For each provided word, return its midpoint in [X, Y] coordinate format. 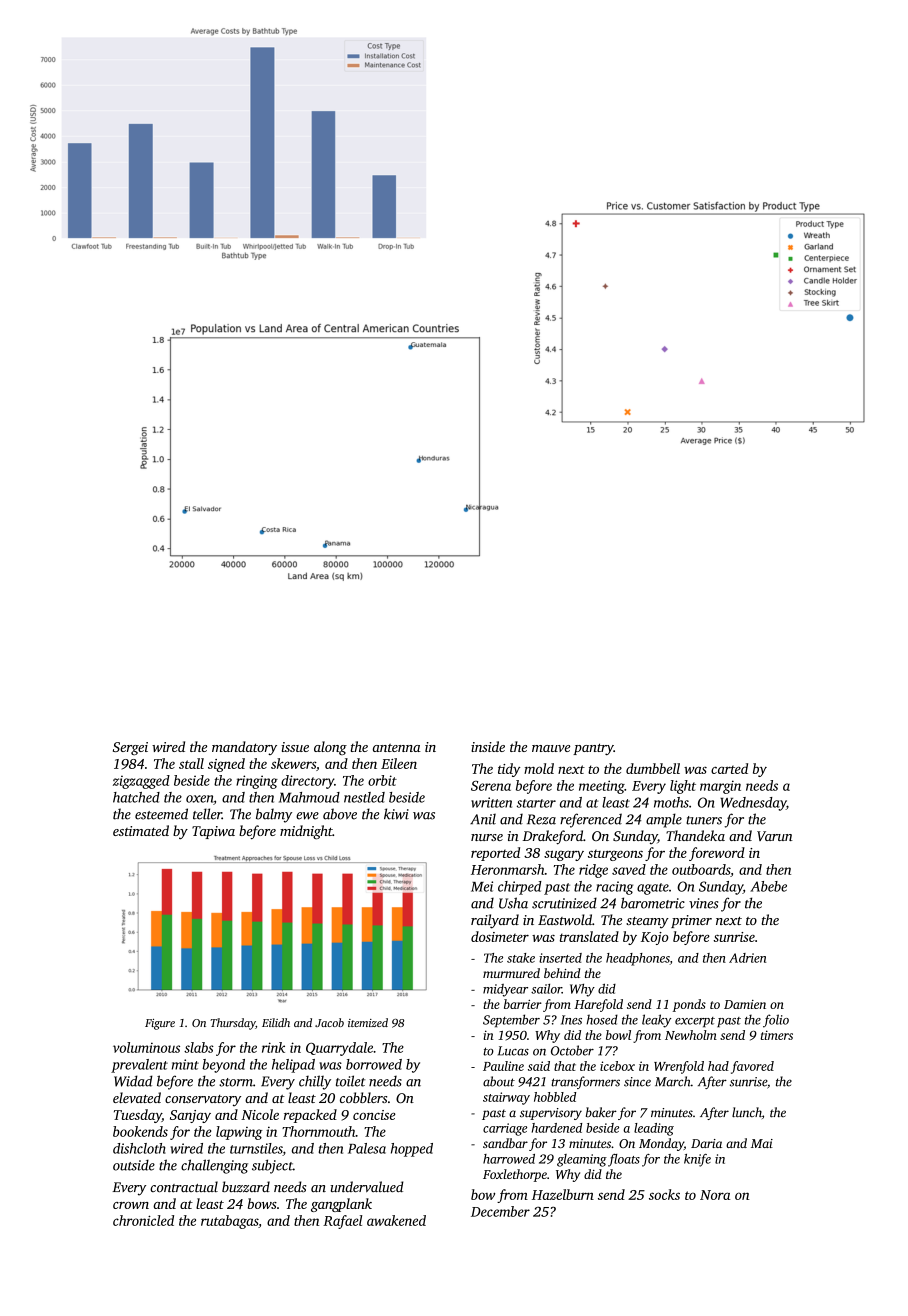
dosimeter [500, 936]
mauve [551, 748]
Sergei [130, 748]
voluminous [146, 1047]
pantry [593, 749]
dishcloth [139, 1148]
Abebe [768, 886]
